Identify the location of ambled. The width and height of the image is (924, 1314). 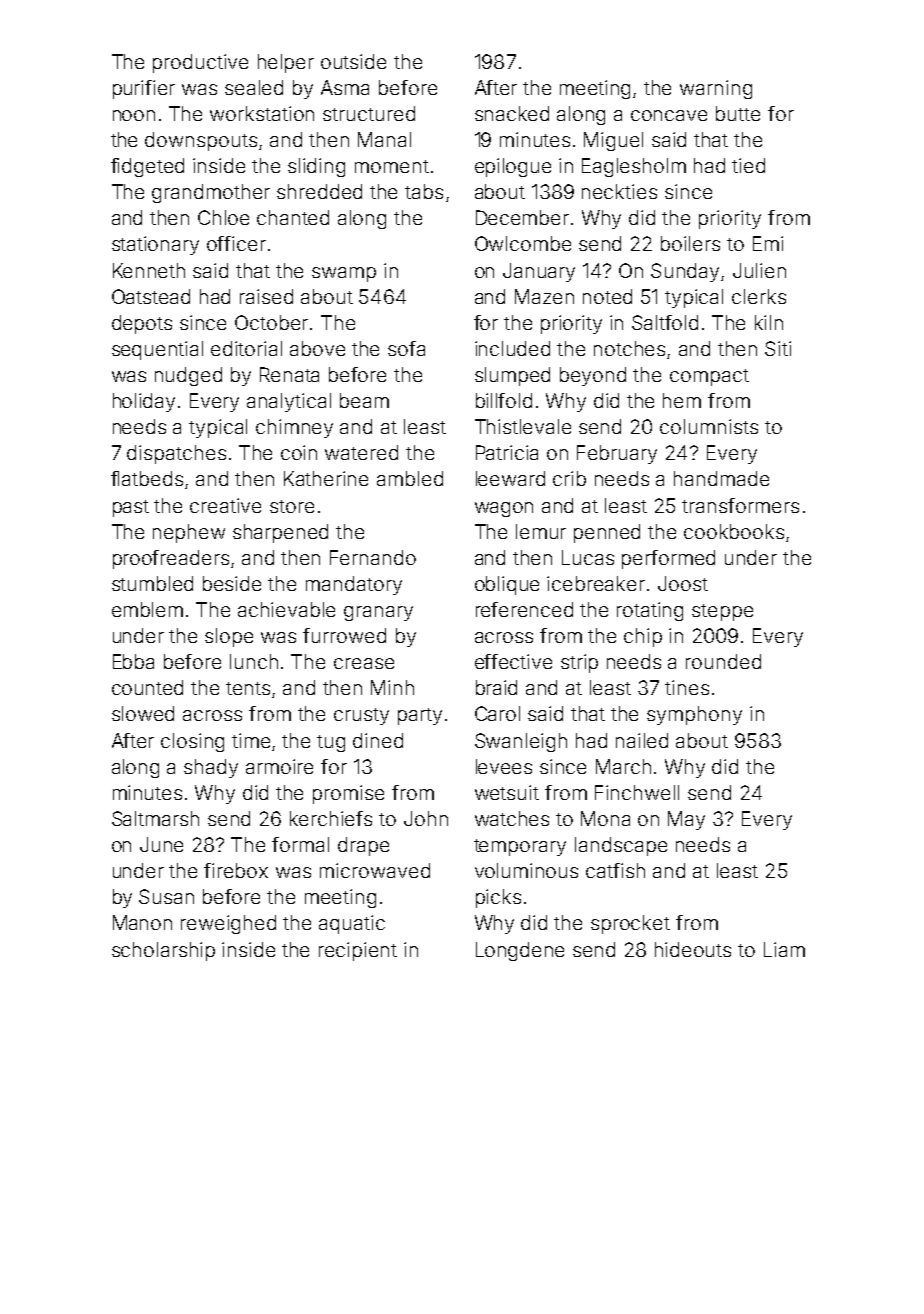
(410, 478).
